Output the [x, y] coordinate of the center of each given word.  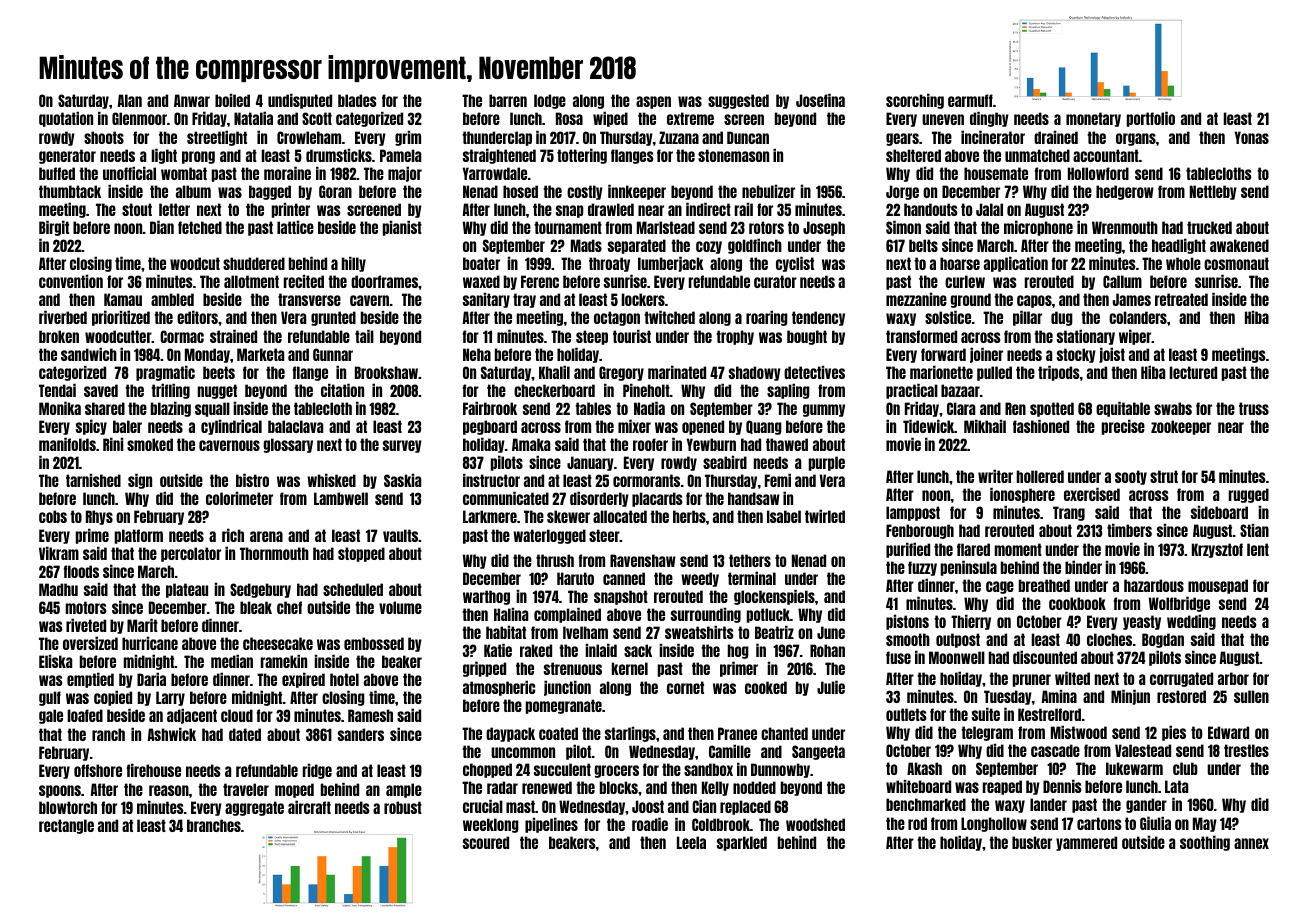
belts [923, 245]
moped [294, 790]
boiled [232, 100]
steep [592, 337]
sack [638, 650]
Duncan [748, 137]
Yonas [1252, 137]
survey [402, 446]
